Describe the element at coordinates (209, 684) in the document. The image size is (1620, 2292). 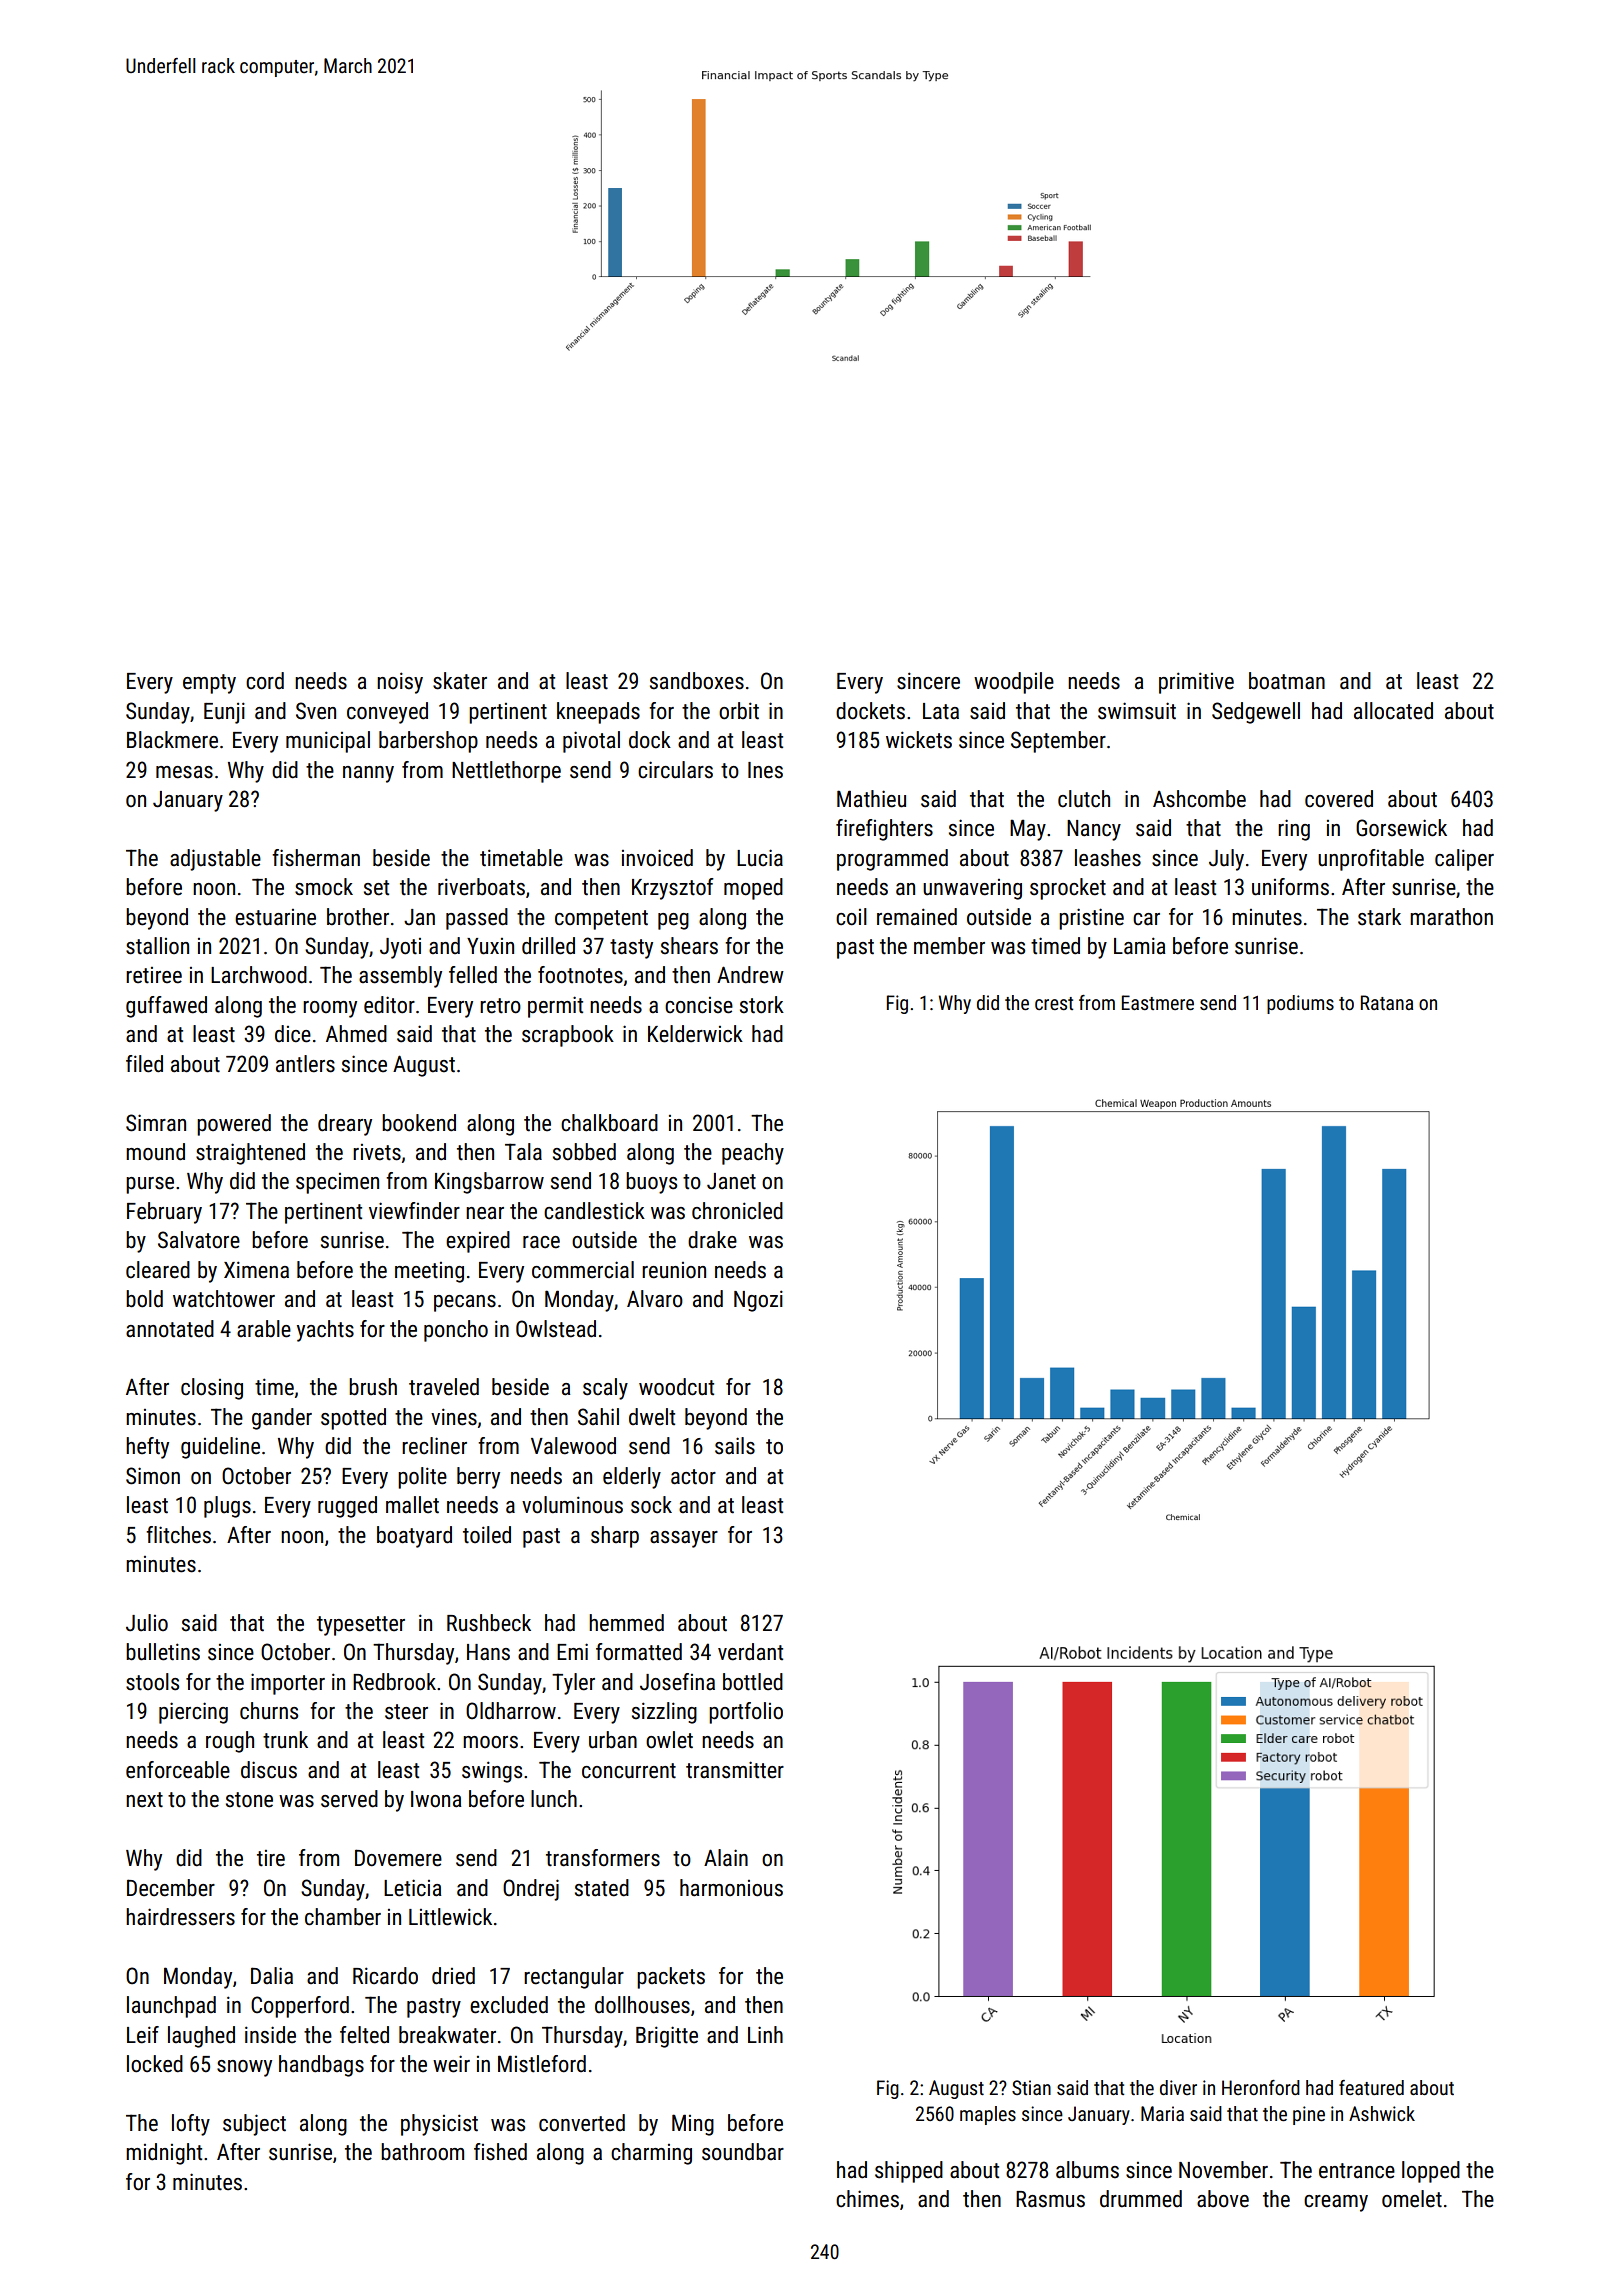
I see `empty` at that location.
